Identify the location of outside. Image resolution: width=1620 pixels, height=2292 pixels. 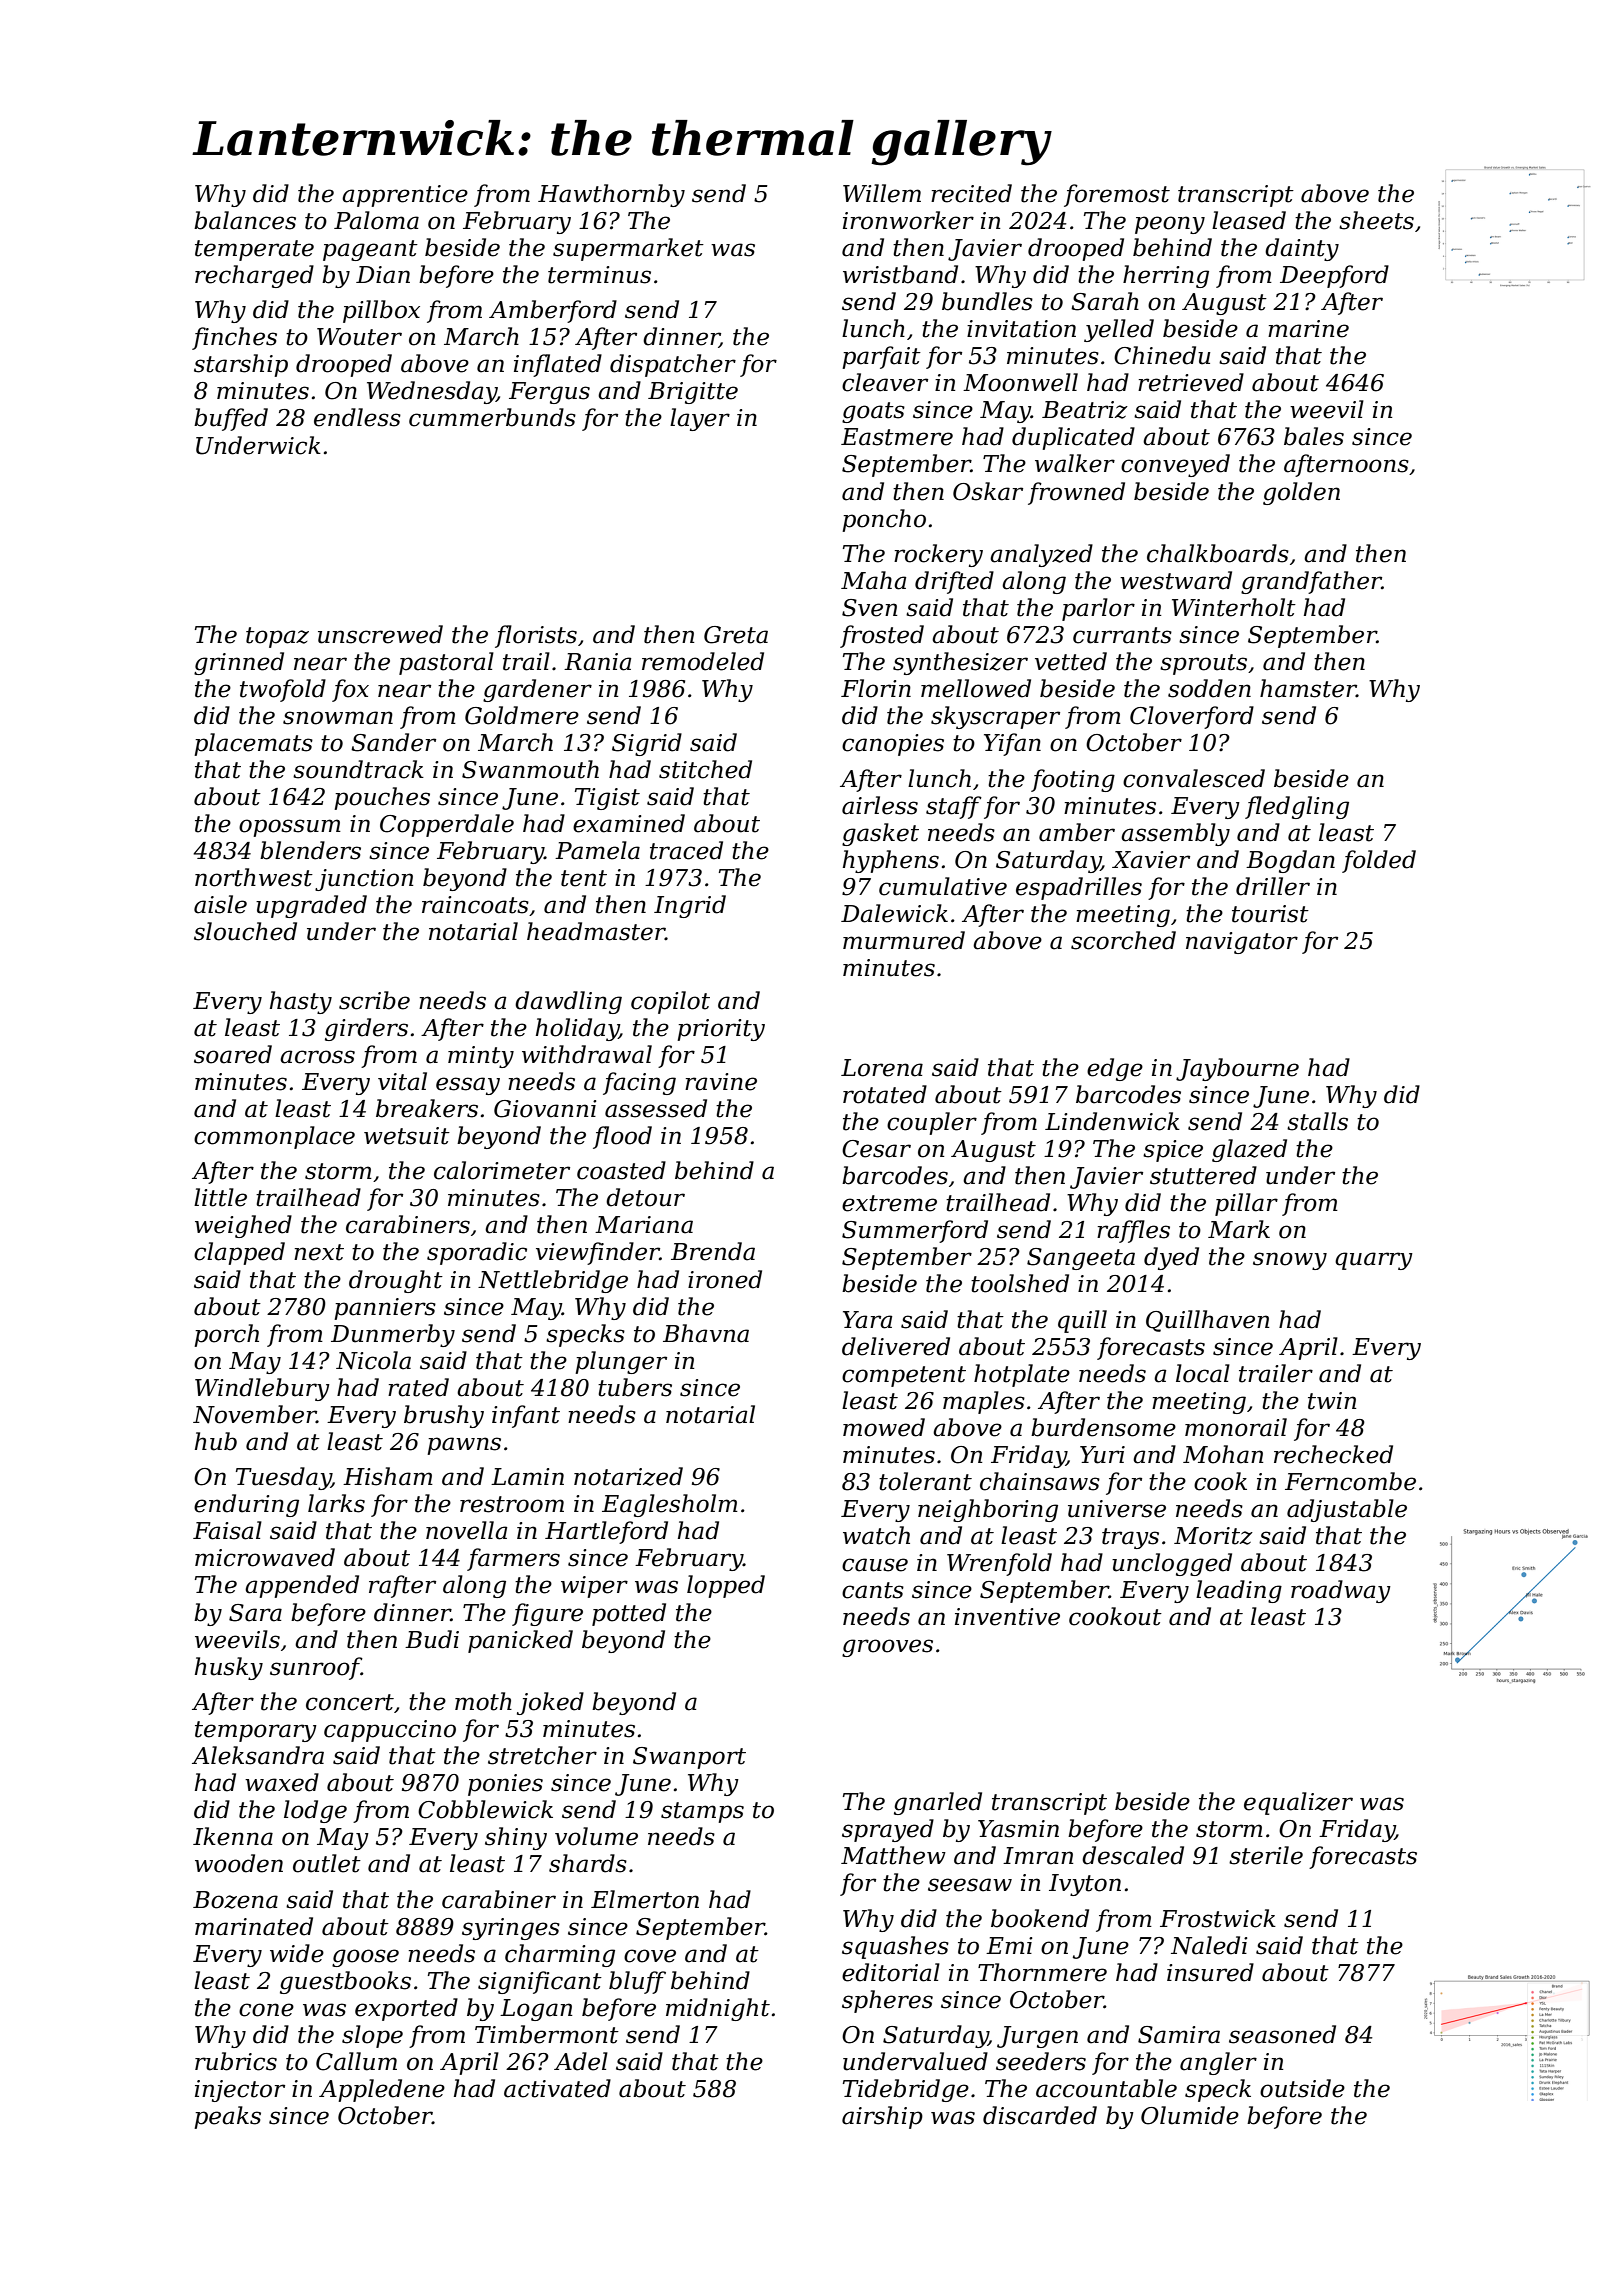
(1302, 2088).
